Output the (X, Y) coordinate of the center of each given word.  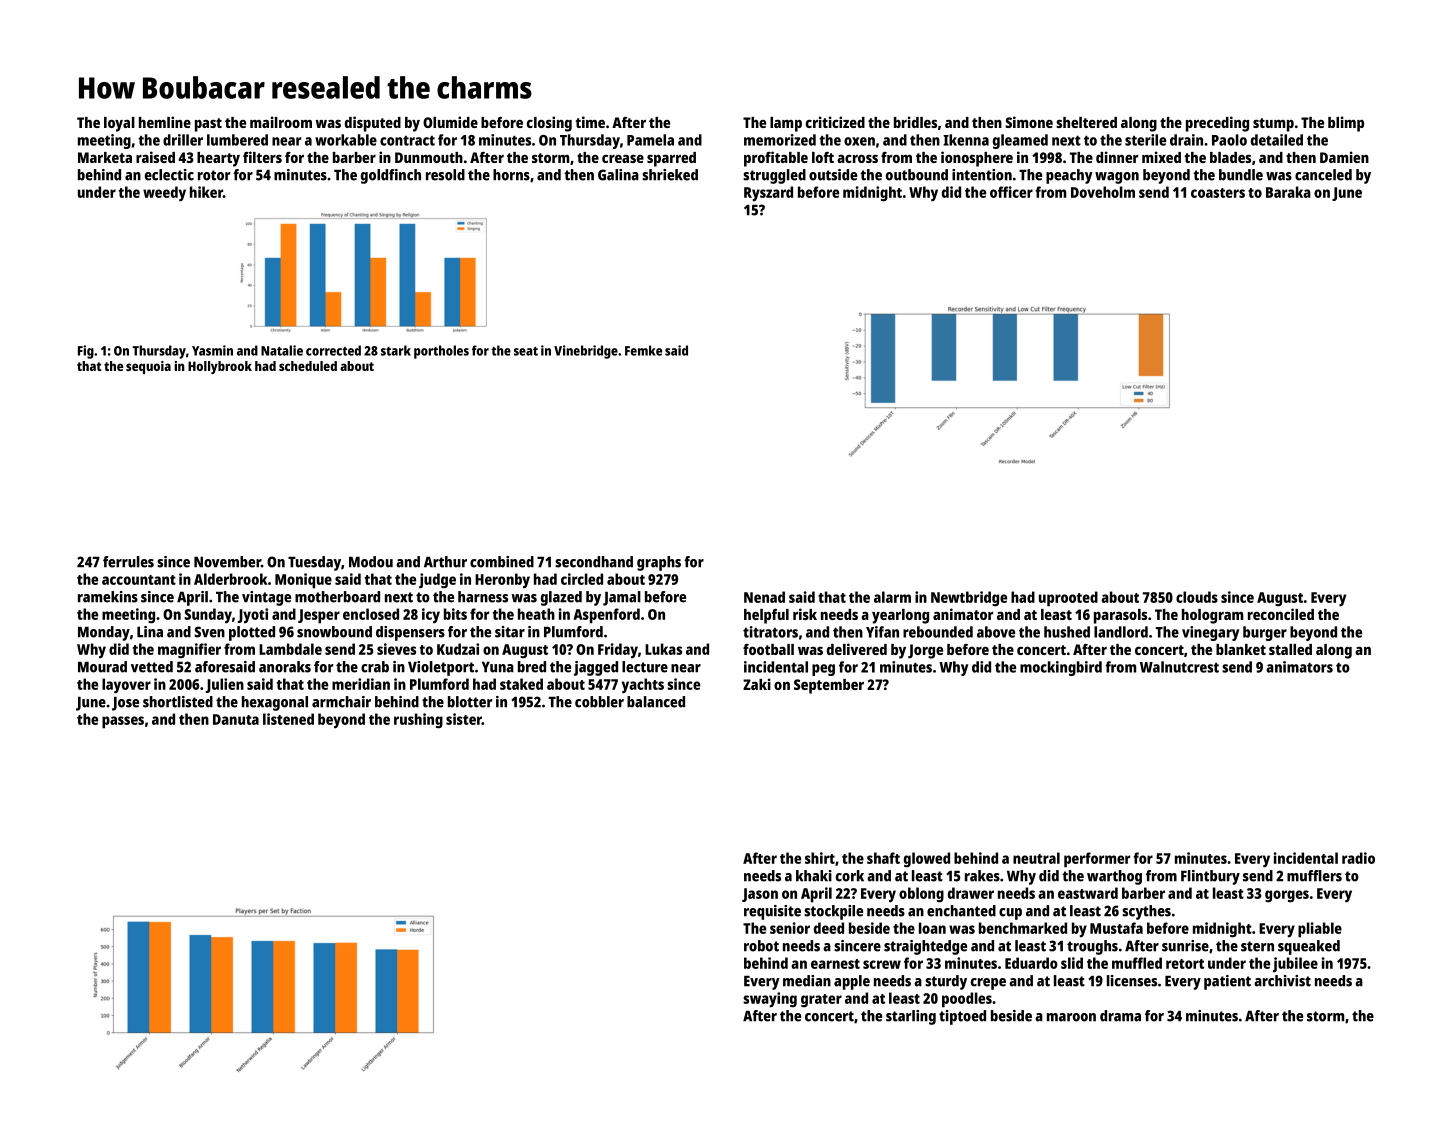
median (807, 981)
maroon (1071, 1017)
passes (123, 722)
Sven (209, 632)
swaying (770, 1000)
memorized (780, 140)
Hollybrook (220, 367)
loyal (119, 124)
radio (1358, 858)
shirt (820, 858)
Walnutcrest (1179, 667)
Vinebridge (586, 352)
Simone (1029, 122)
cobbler (599, 702)
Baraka (1288, 192)
